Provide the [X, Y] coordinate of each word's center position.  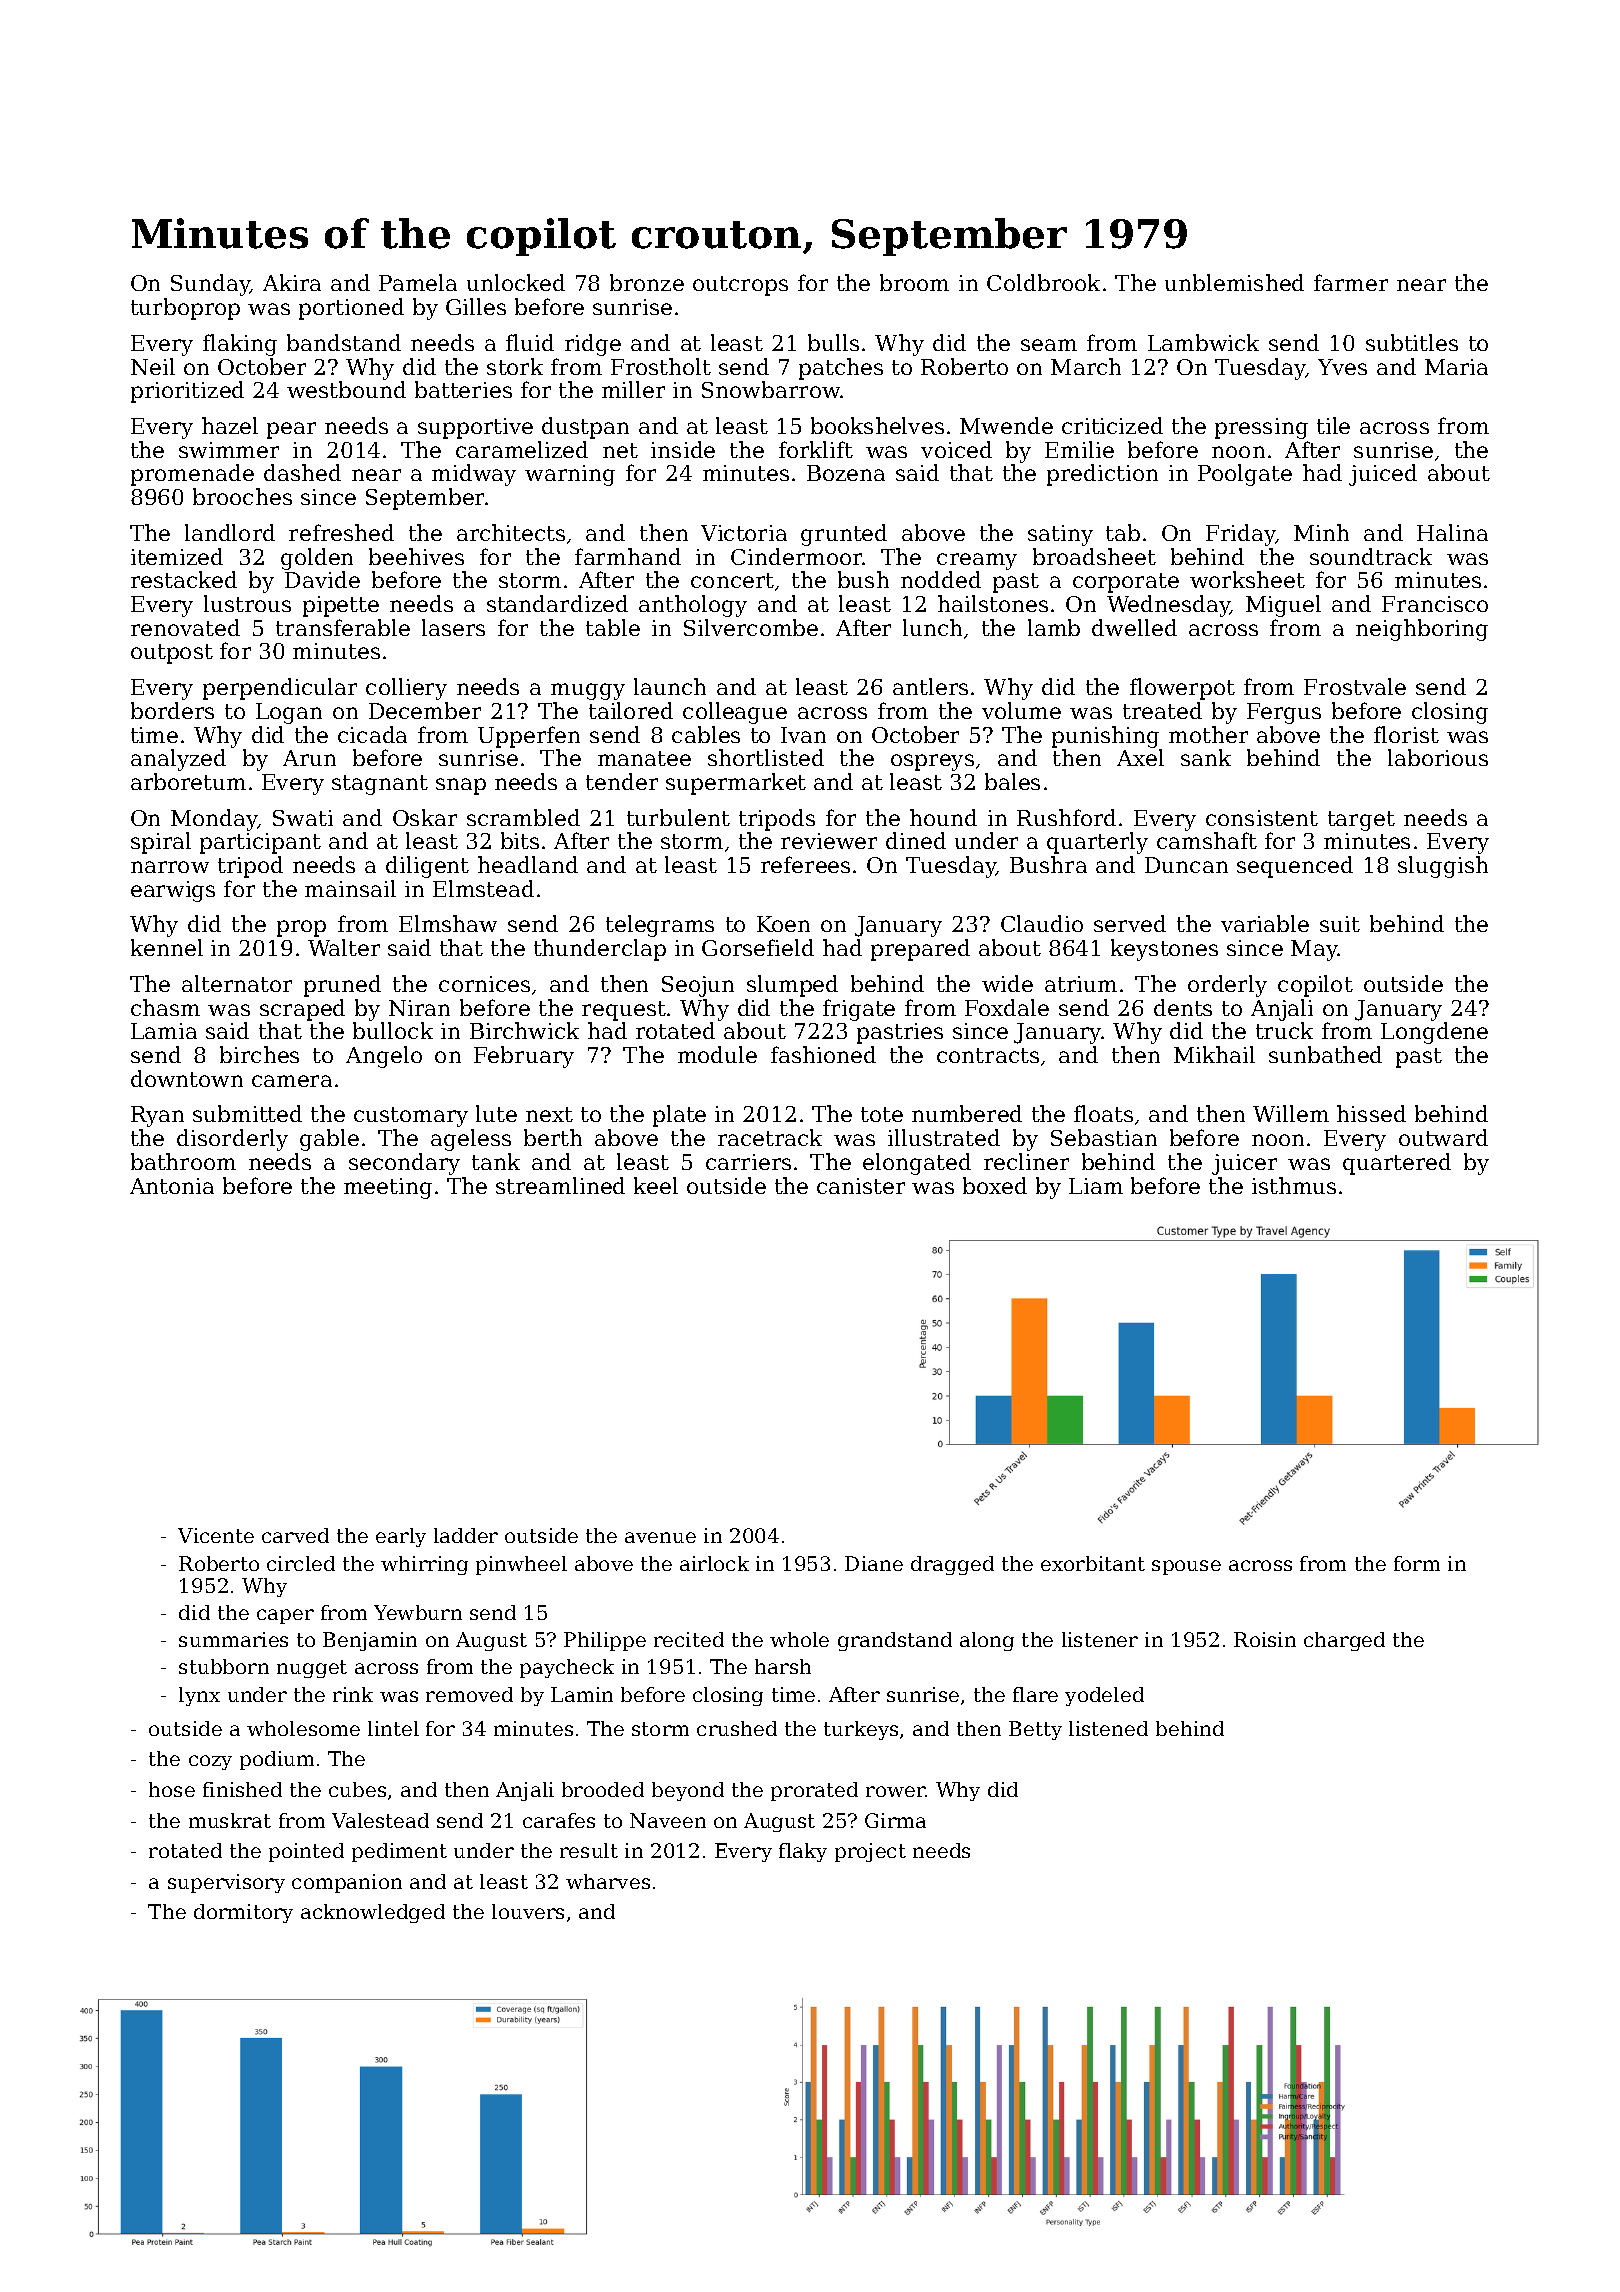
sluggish [1443, 867]
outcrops [740, 286]
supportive [475, 428]
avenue [660, 1537]
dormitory [243, 1913]
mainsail [350, 888]
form [1417, 1563]
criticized [1112, 425]
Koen [783, 924]
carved [295, 1535]
